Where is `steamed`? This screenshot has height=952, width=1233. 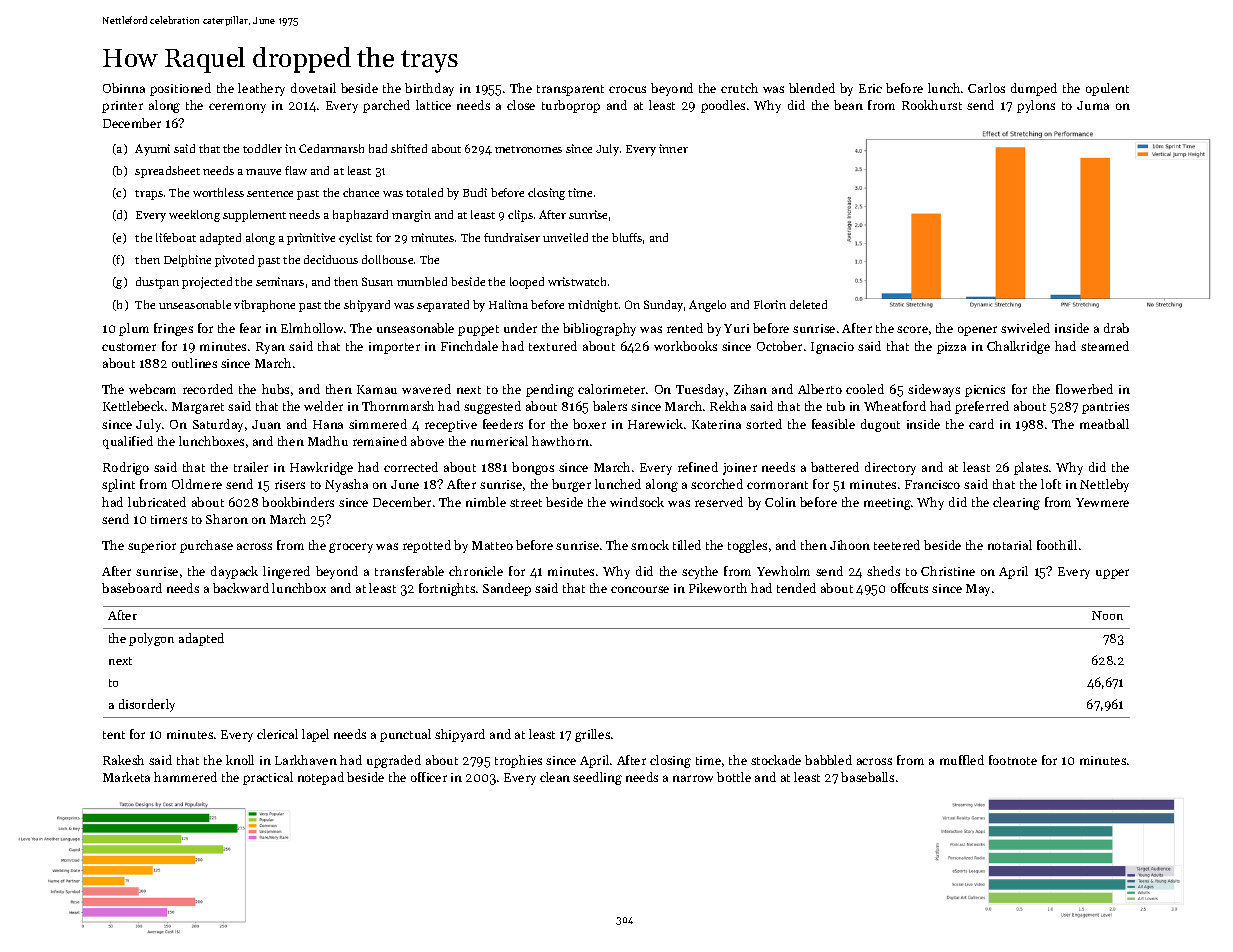
steamed is located at coordinates (1105, 346).
